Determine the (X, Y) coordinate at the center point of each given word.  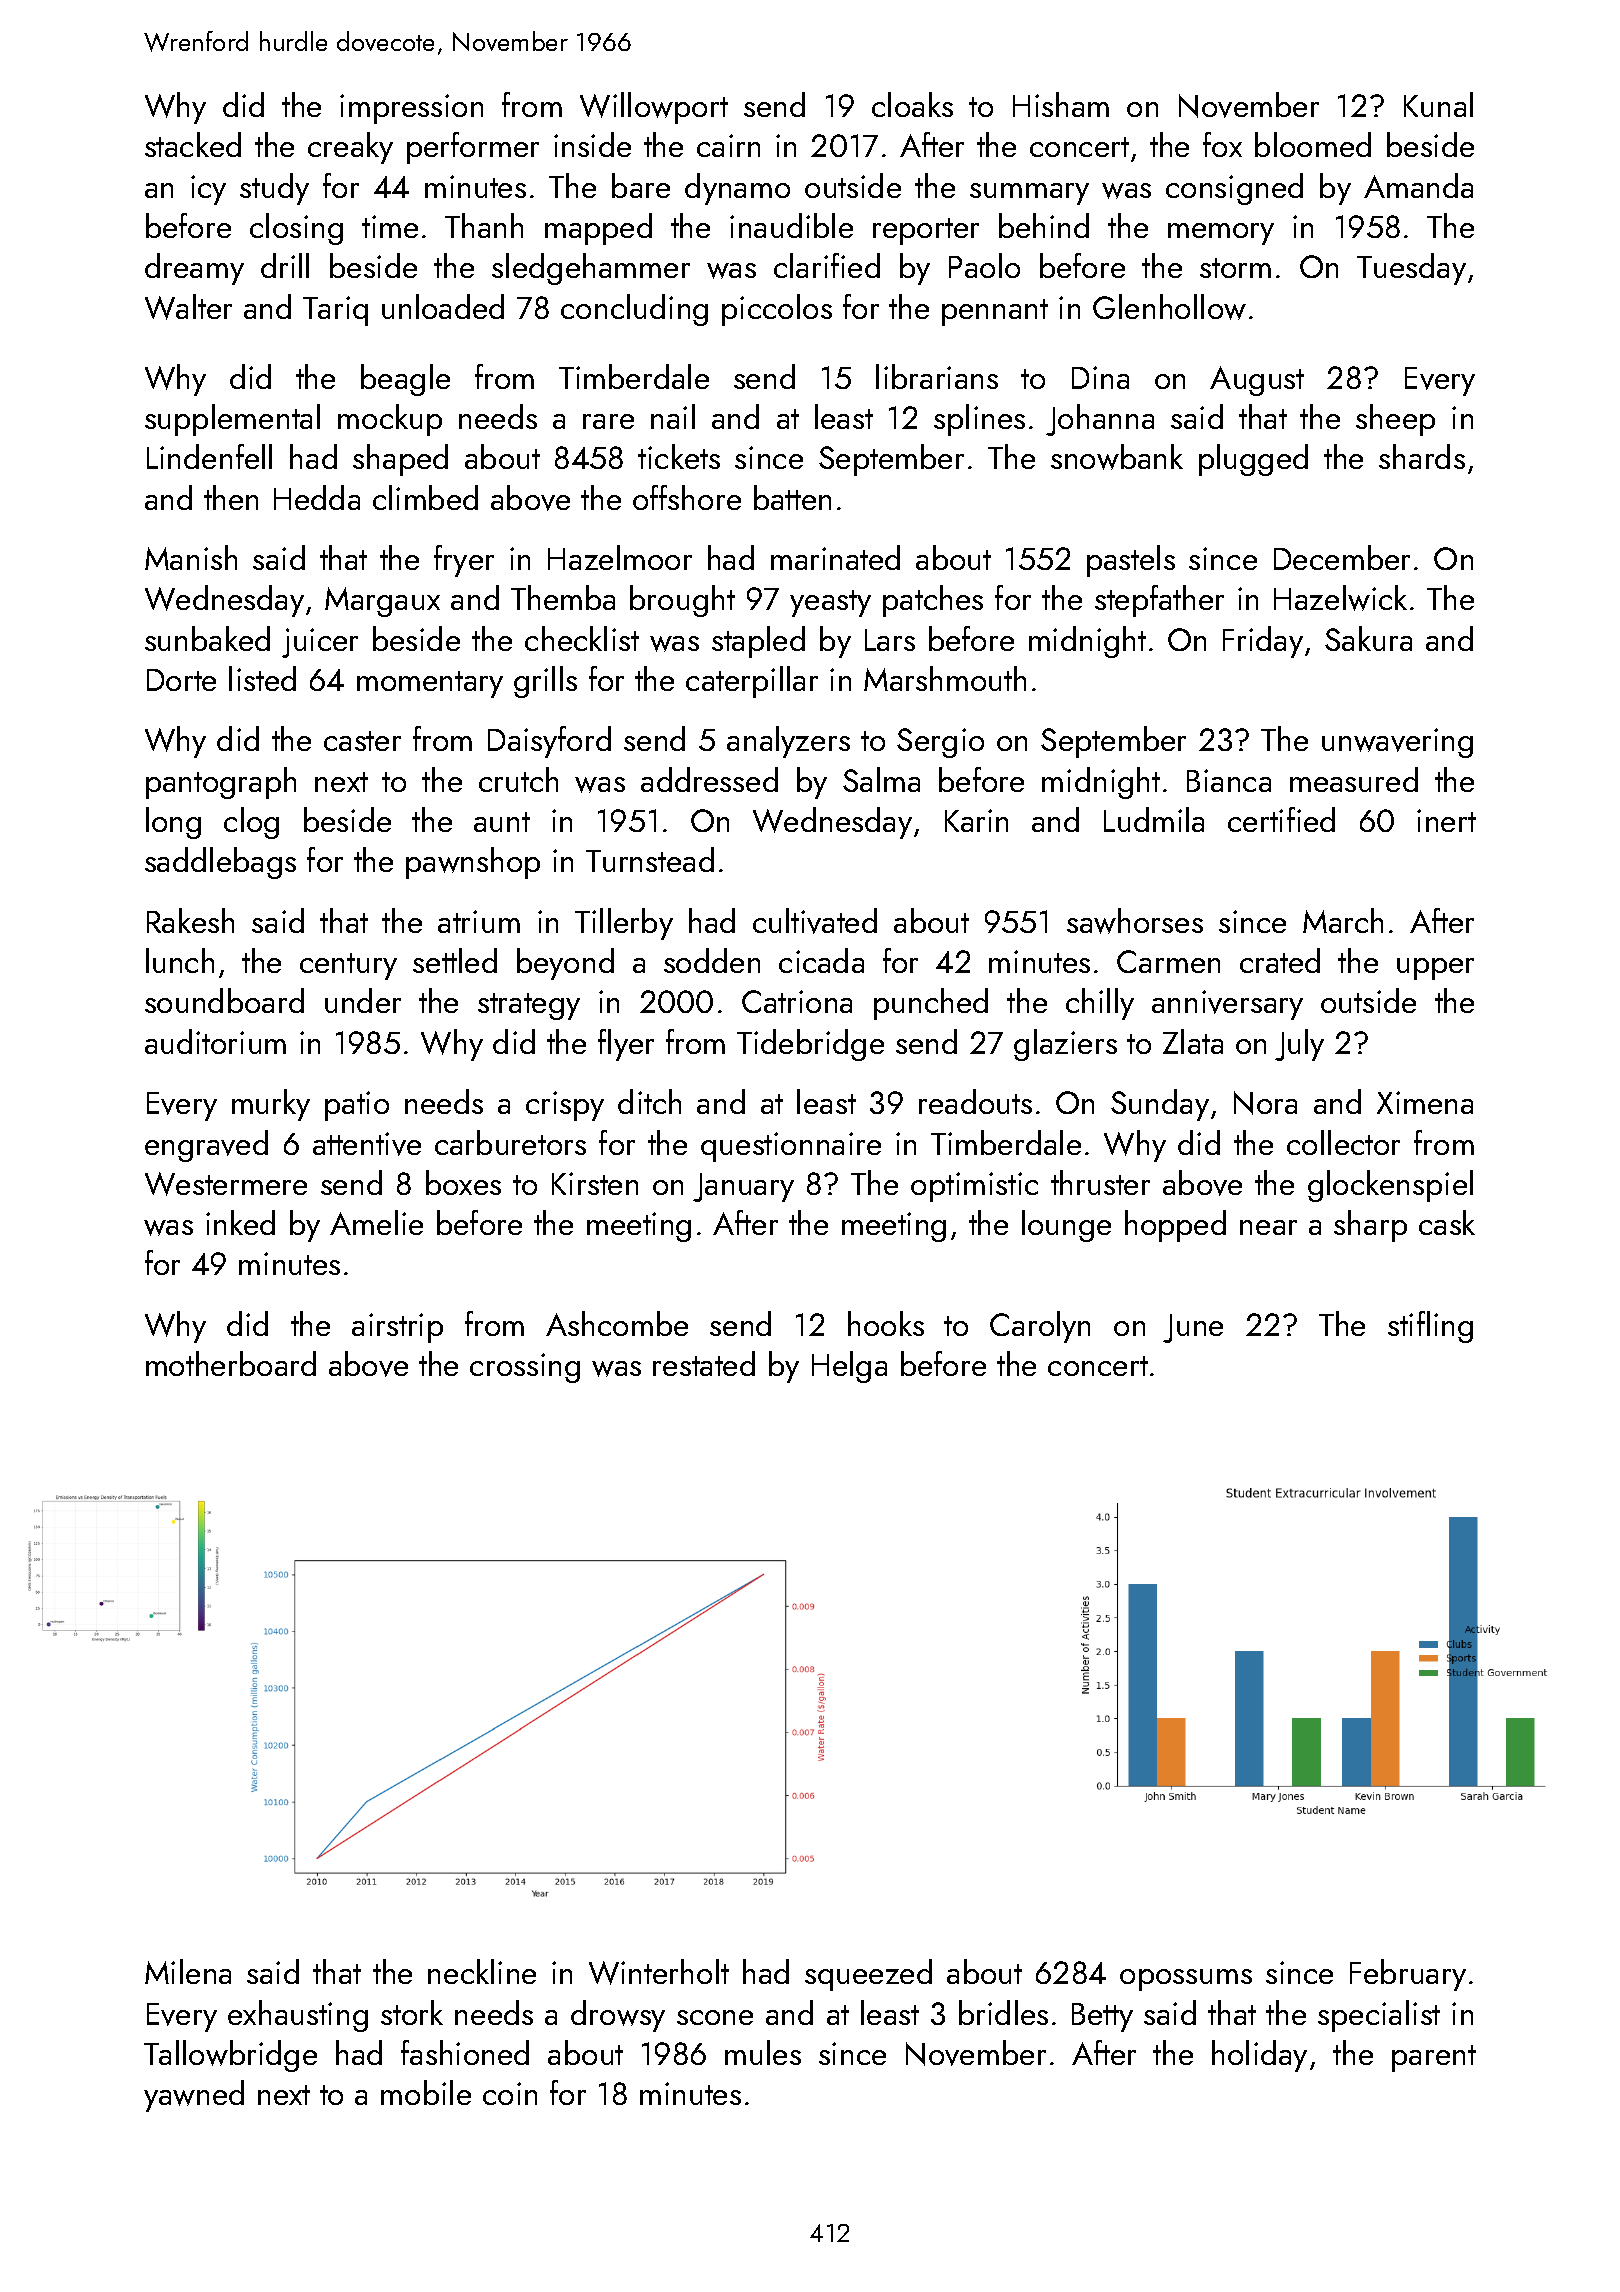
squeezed (868, 1975)
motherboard (231, 1363)
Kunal (1438, 104)
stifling (1430, 1327)
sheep (1395, 420)
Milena (188, 1971)
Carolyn (1040, 1327)
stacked (193, 144)
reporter (926, 231)
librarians (937, 376)
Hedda (317, 497)
